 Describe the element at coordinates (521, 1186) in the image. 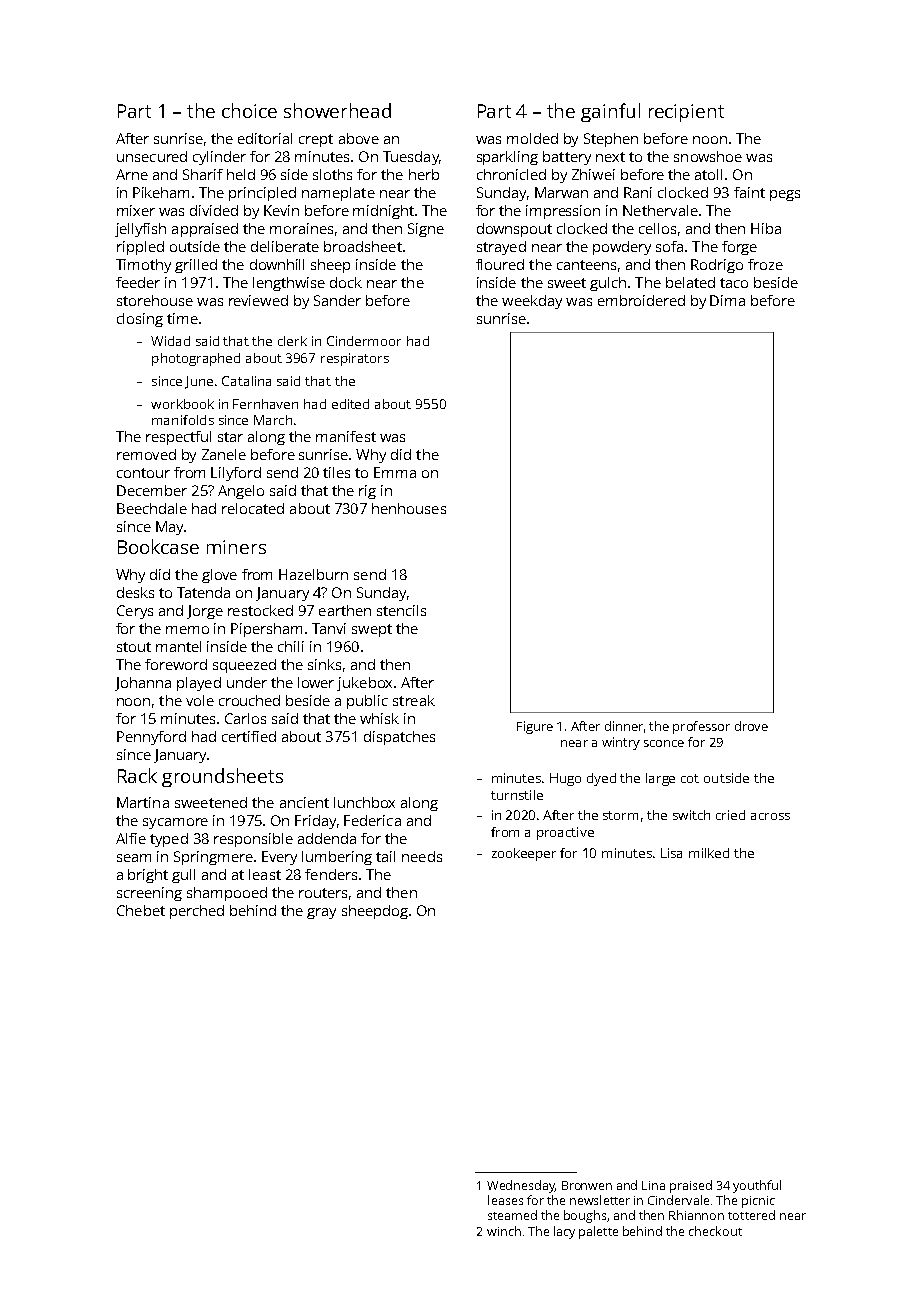

I see `Wednesday` at that location.
